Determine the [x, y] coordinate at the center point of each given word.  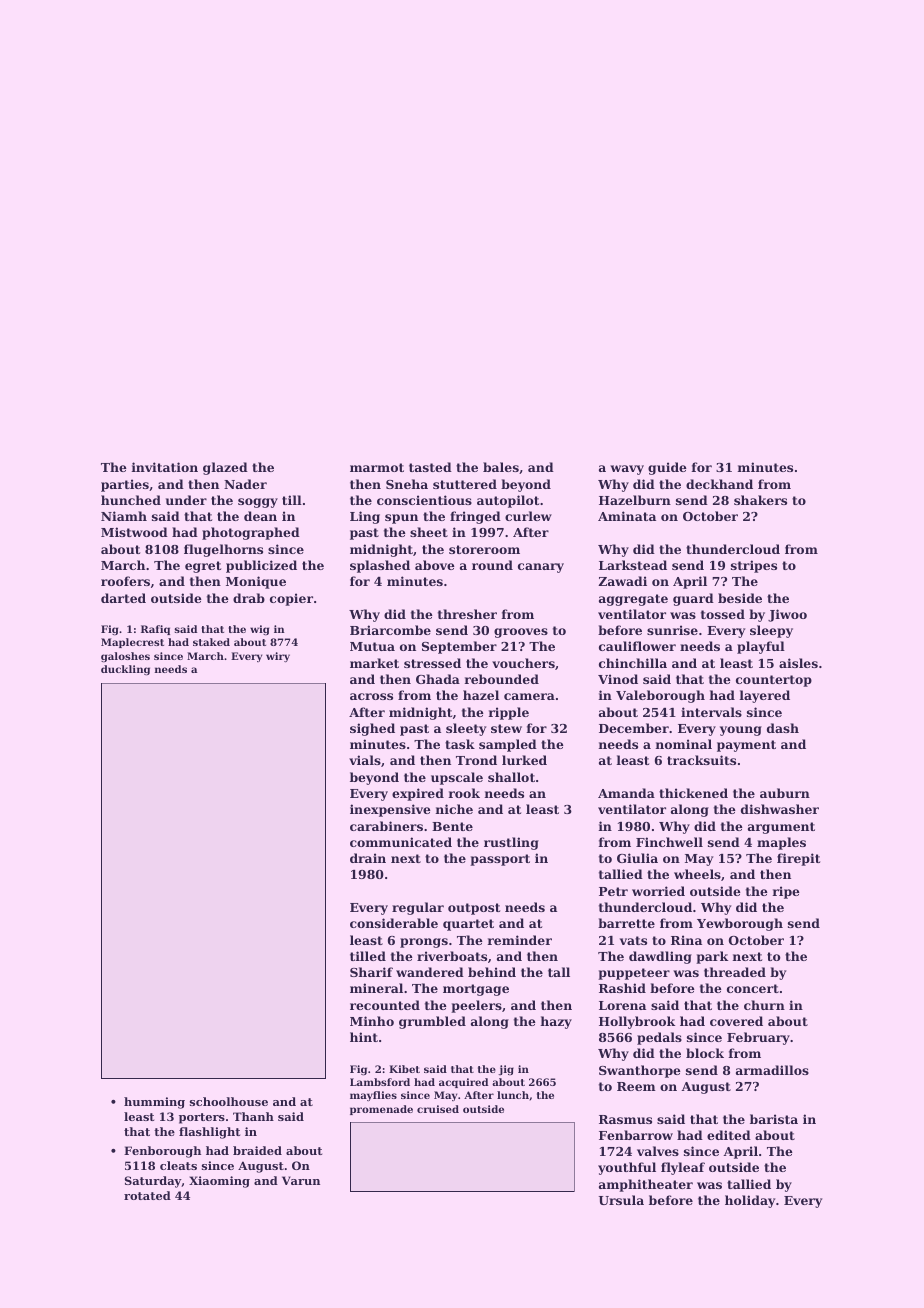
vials [365, 760]
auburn [785, 793]
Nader [245, 484]
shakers [760, 500]
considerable [394, 923]
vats [633, 940]
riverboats [452, 956]
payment [746, 746]
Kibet [404, 1069]
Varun [301, 1180]
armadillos [772, 1070]
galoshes [125, 657]
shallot [511, 777]
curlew [528, 516]
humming [154, 1103]
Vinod [618, 679]
